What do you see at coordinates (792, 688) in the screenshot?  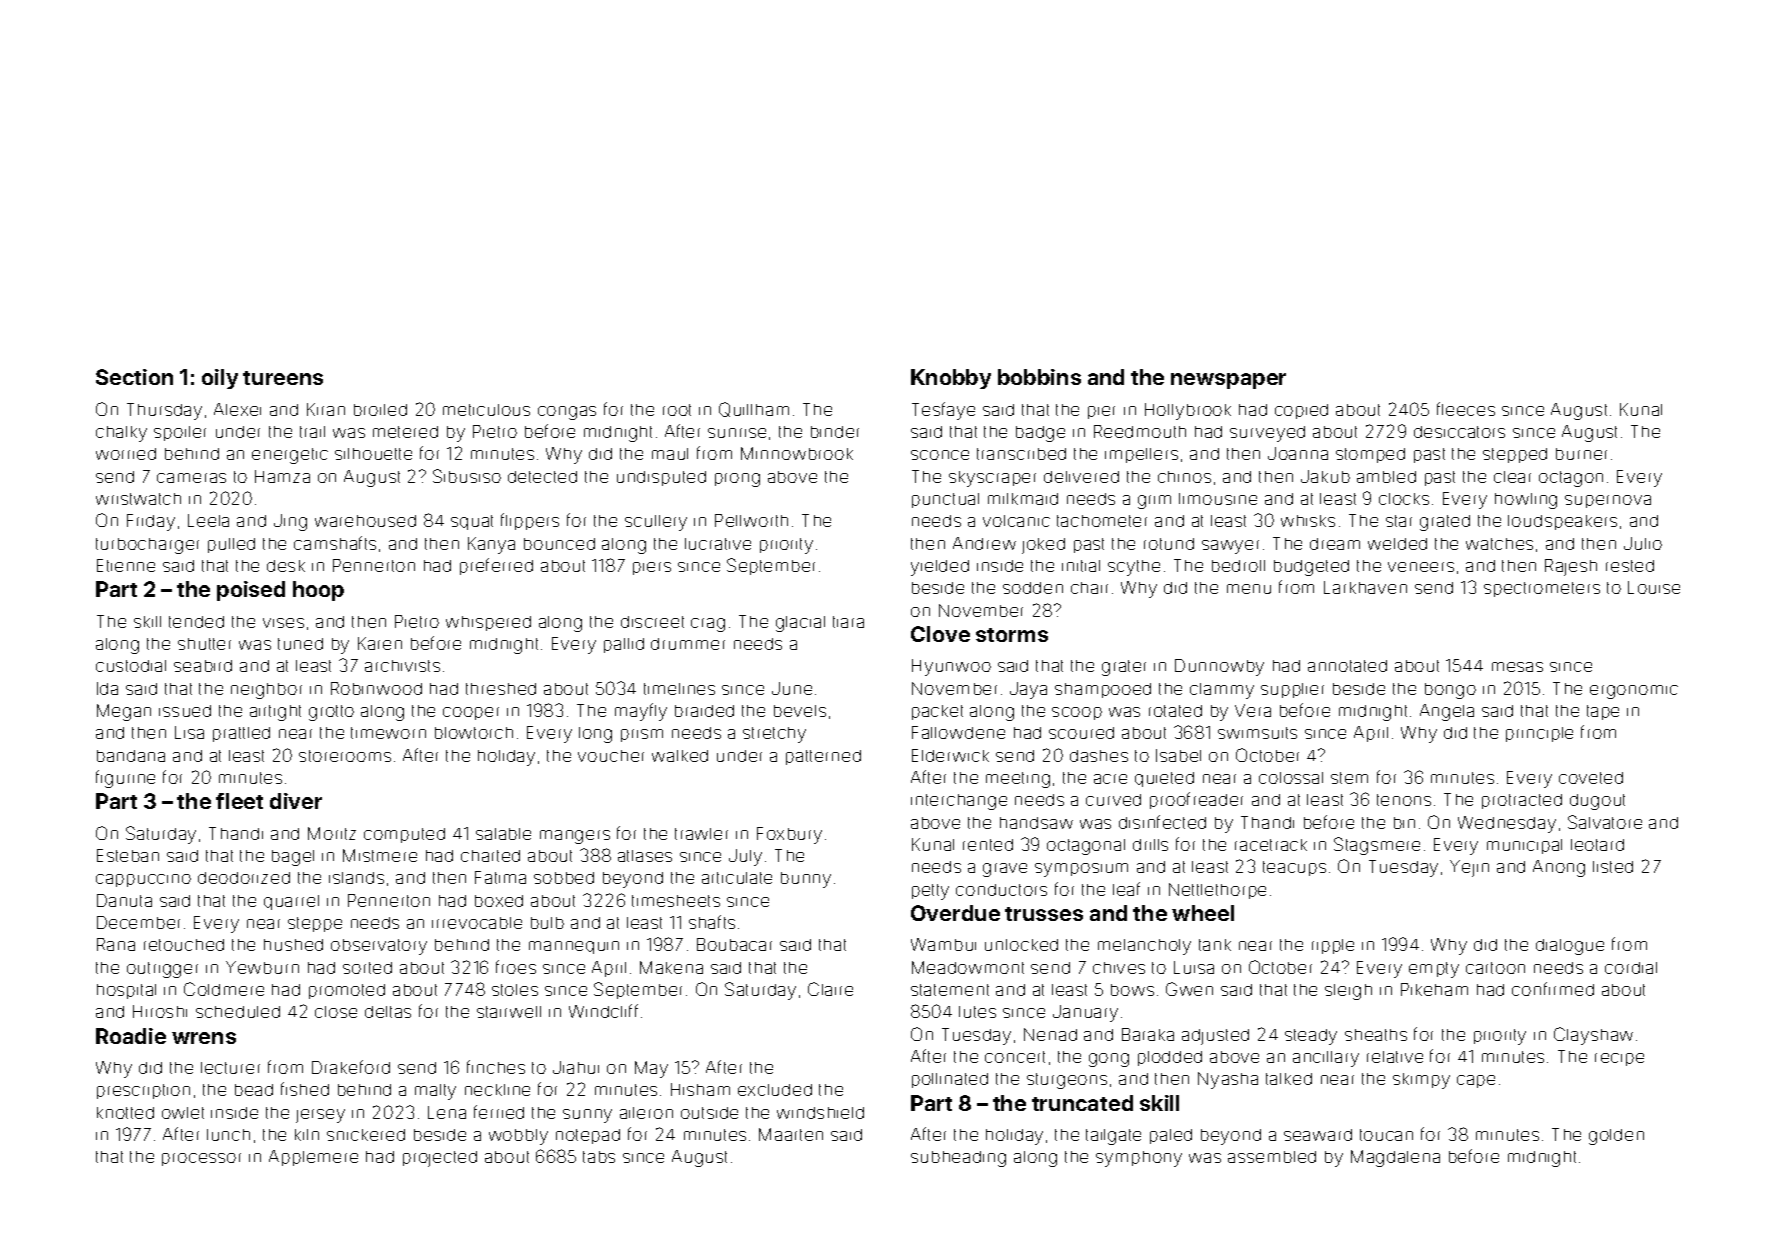 I see `June` at bounding box center [792, 688].
